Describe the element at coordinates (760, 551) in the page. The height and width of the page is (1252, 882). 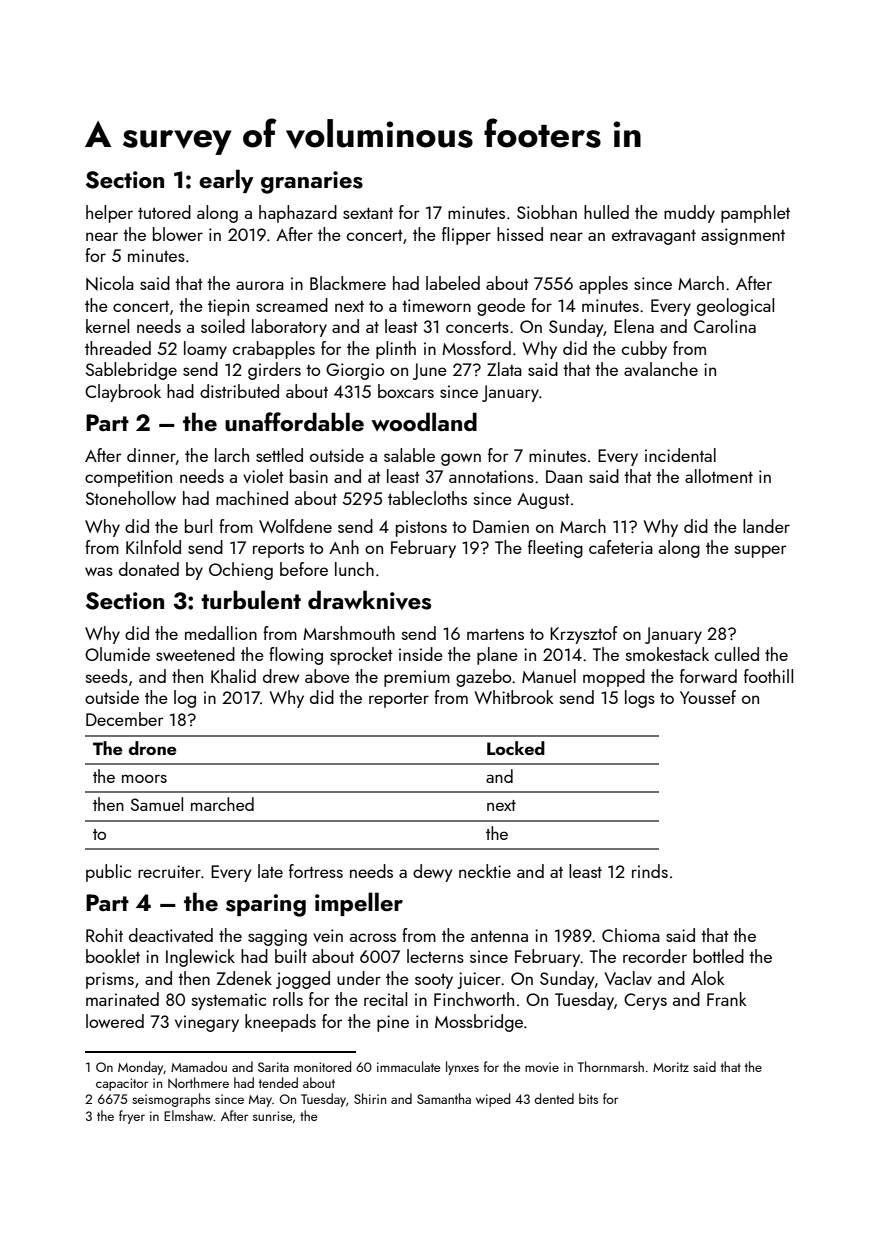
I see `supper` at that location.
